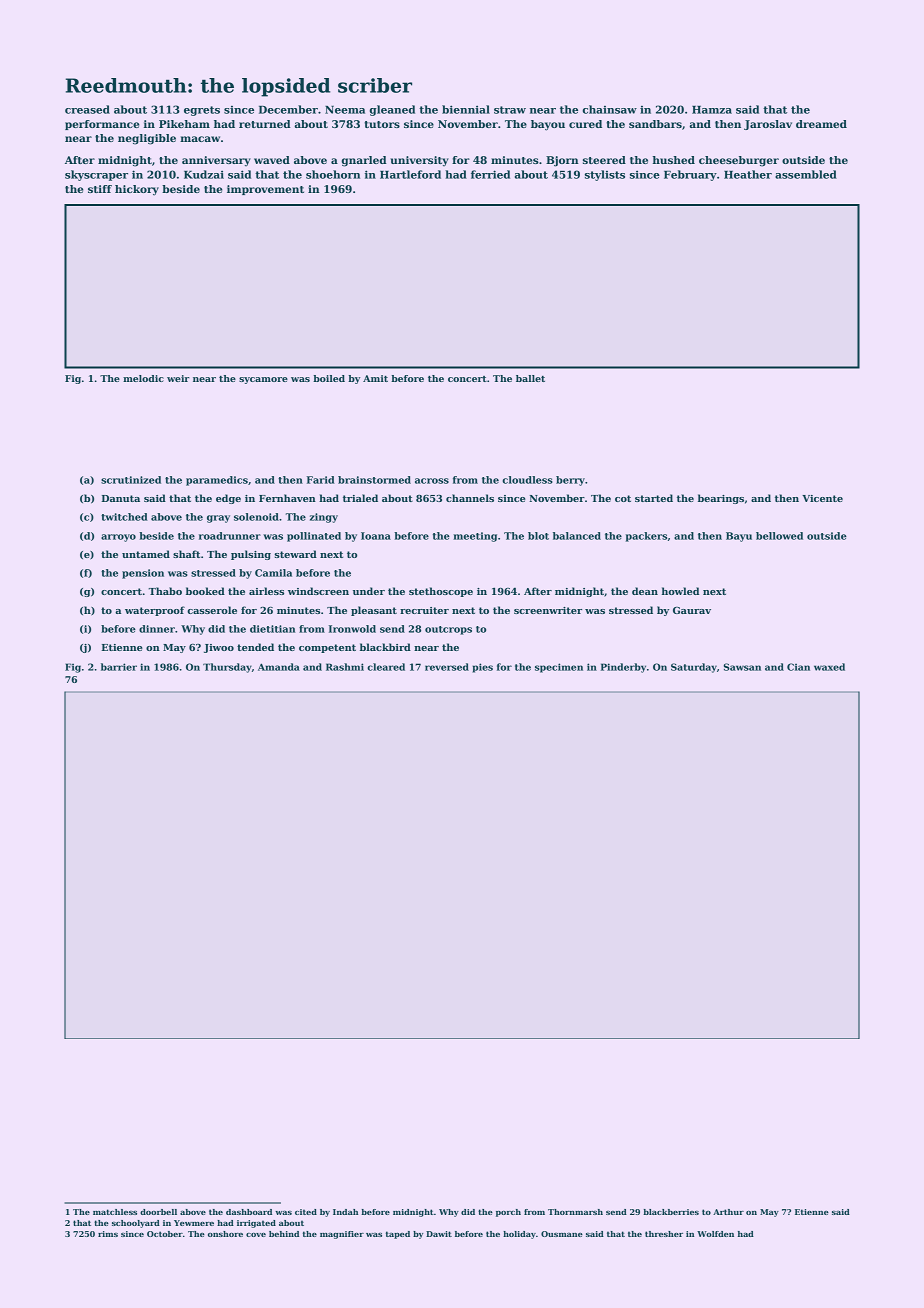 The image size is (924, 1308). Describe the element at coordinates (288, 109) in the screenshot. I see `December` at that location.
